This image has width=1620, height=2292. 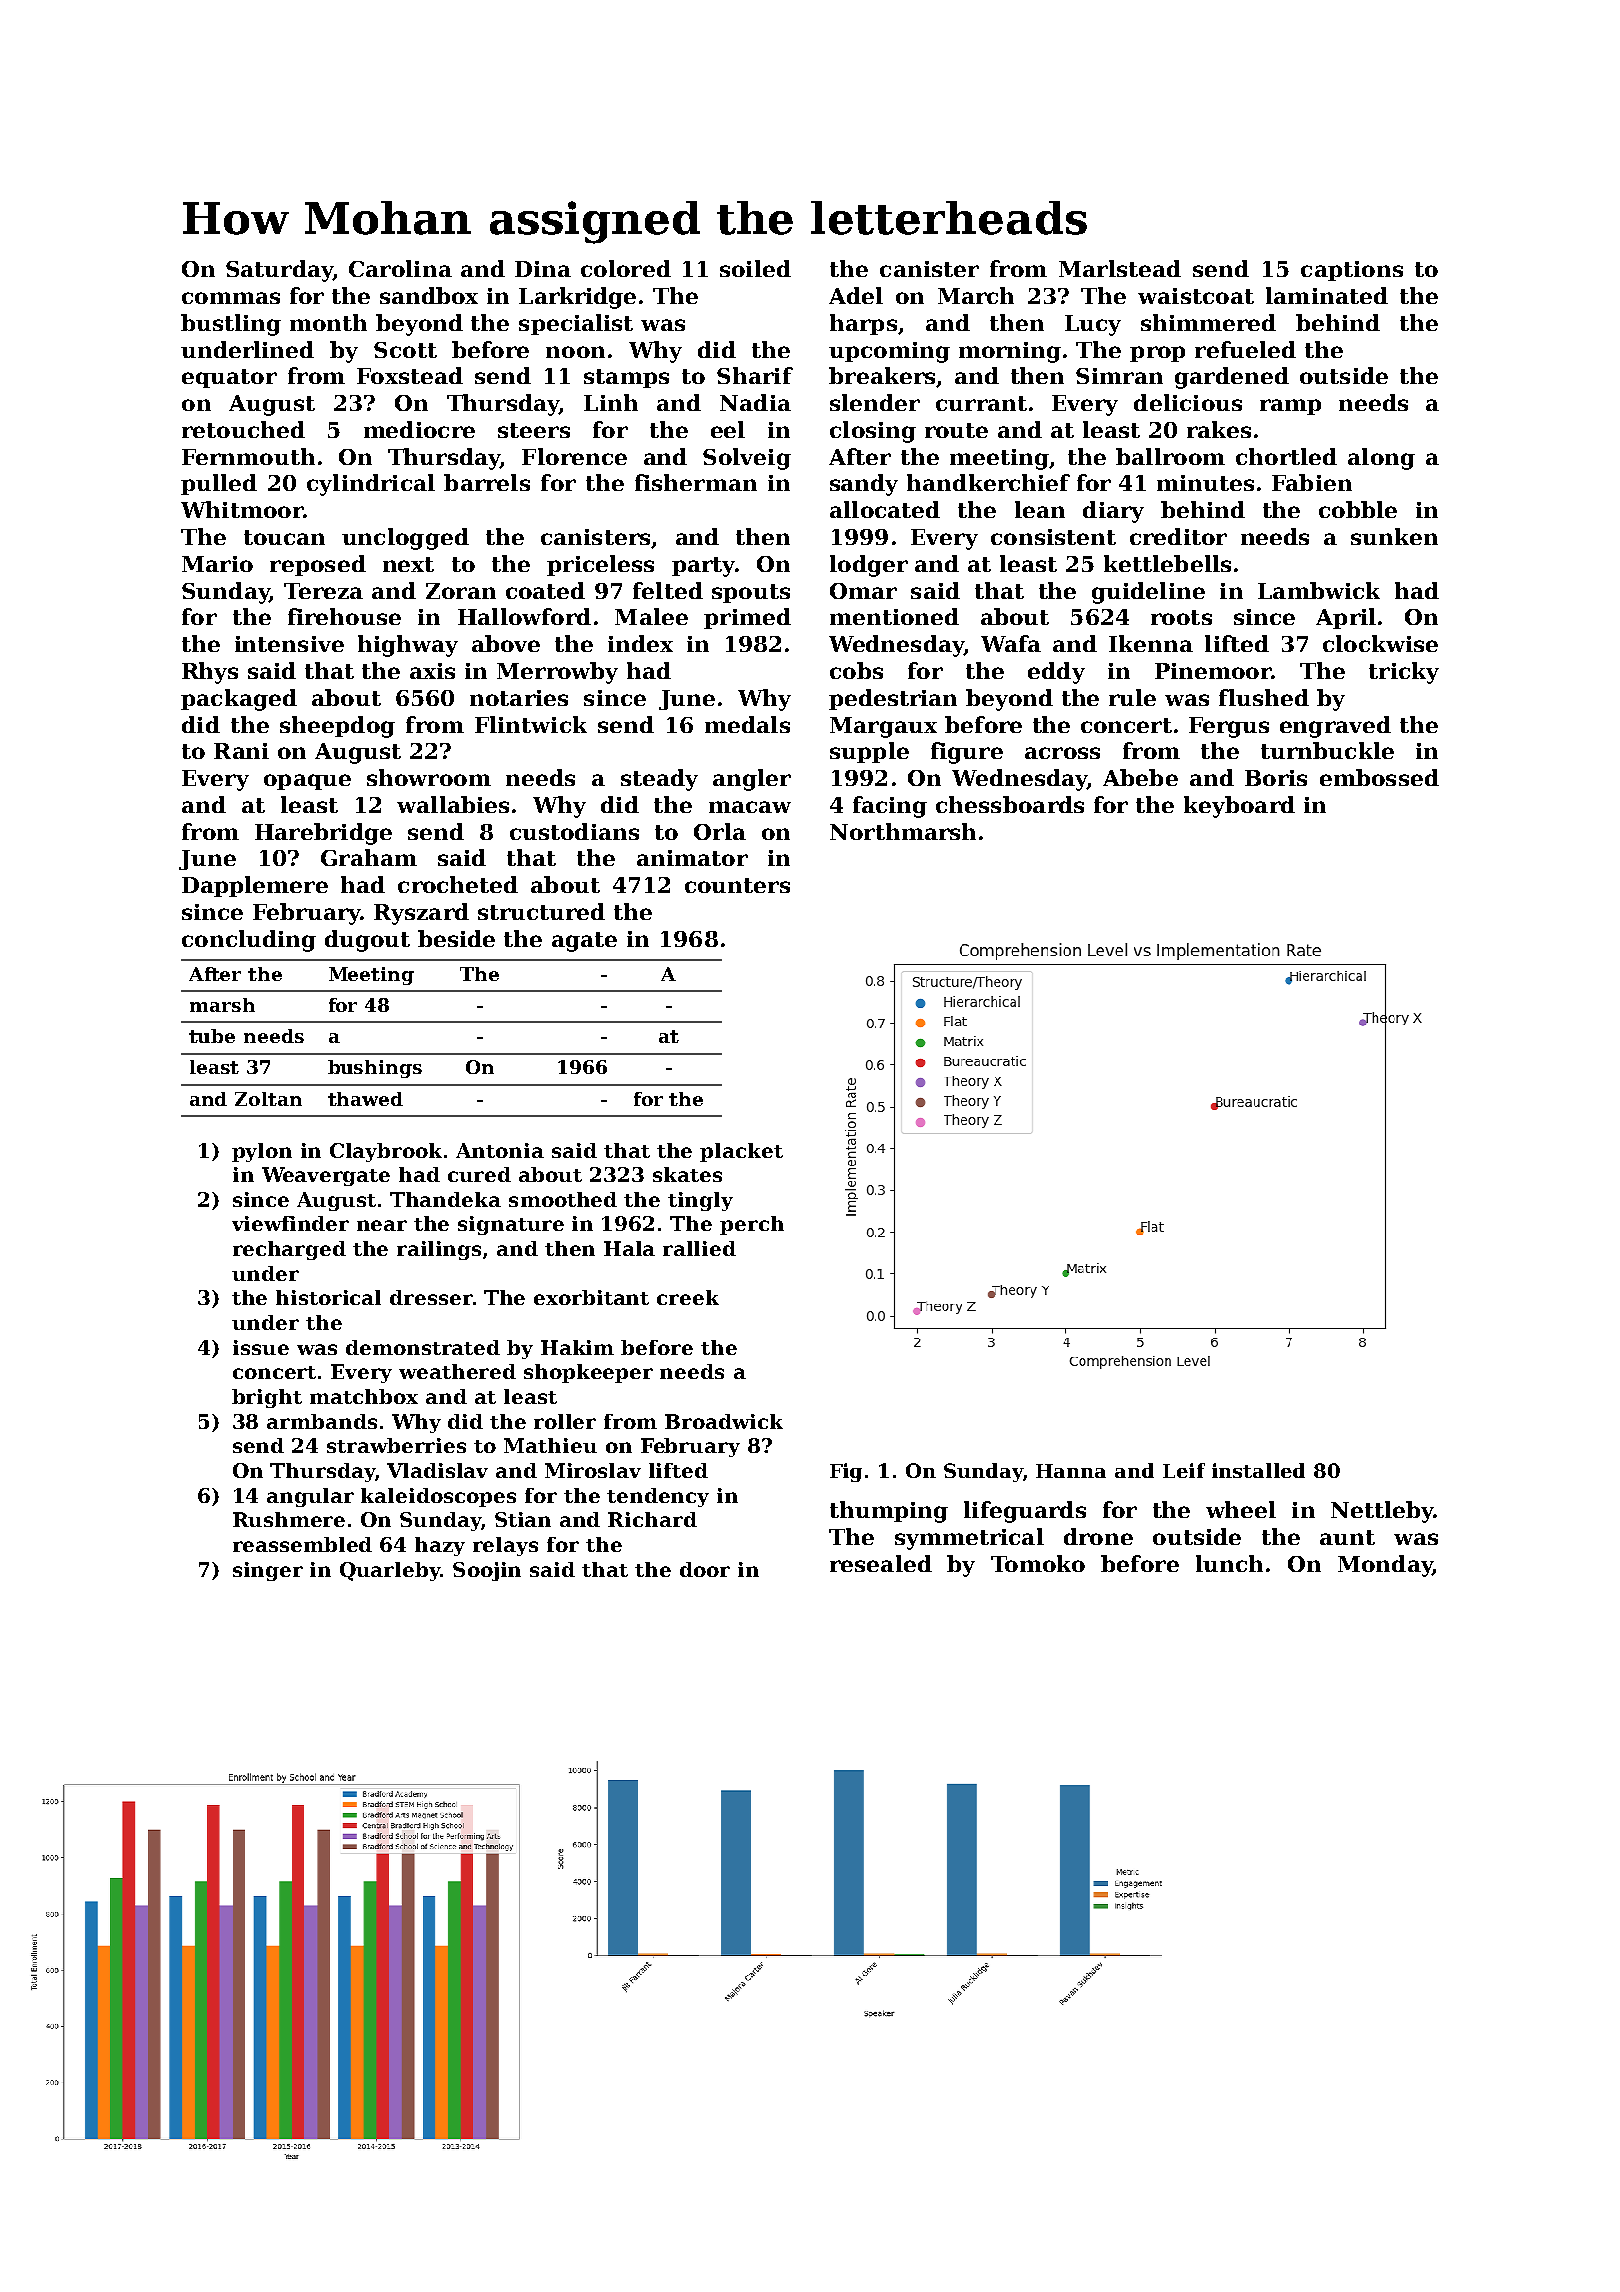 What do you see at coordinates (268, 1099) in the image?
I see `Zoltan` at bounding box center [268, 1099].
